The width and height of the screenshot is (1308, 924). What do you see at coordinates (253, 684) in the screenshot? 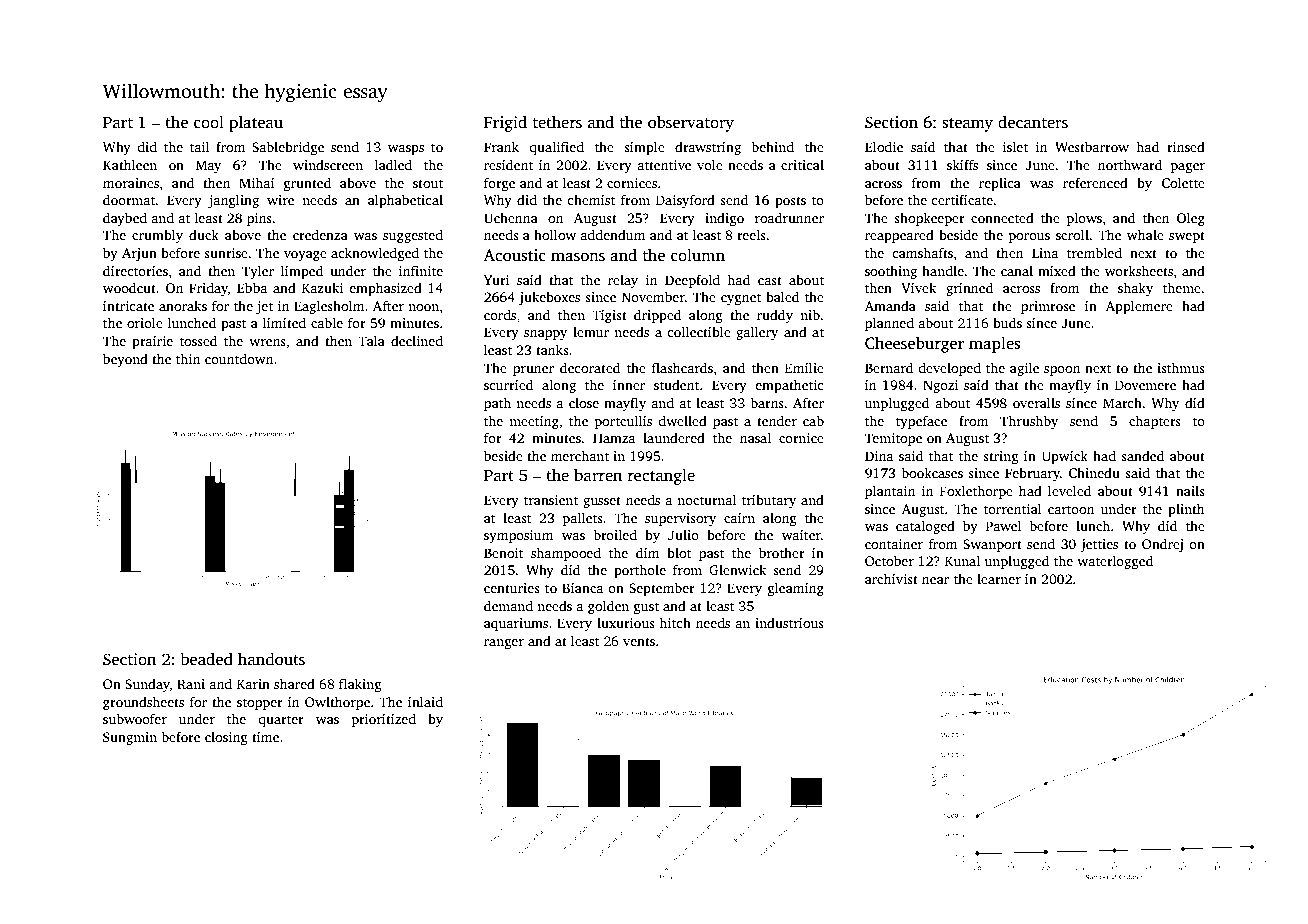
I see `Karin` at bounding box center [253, 684].
